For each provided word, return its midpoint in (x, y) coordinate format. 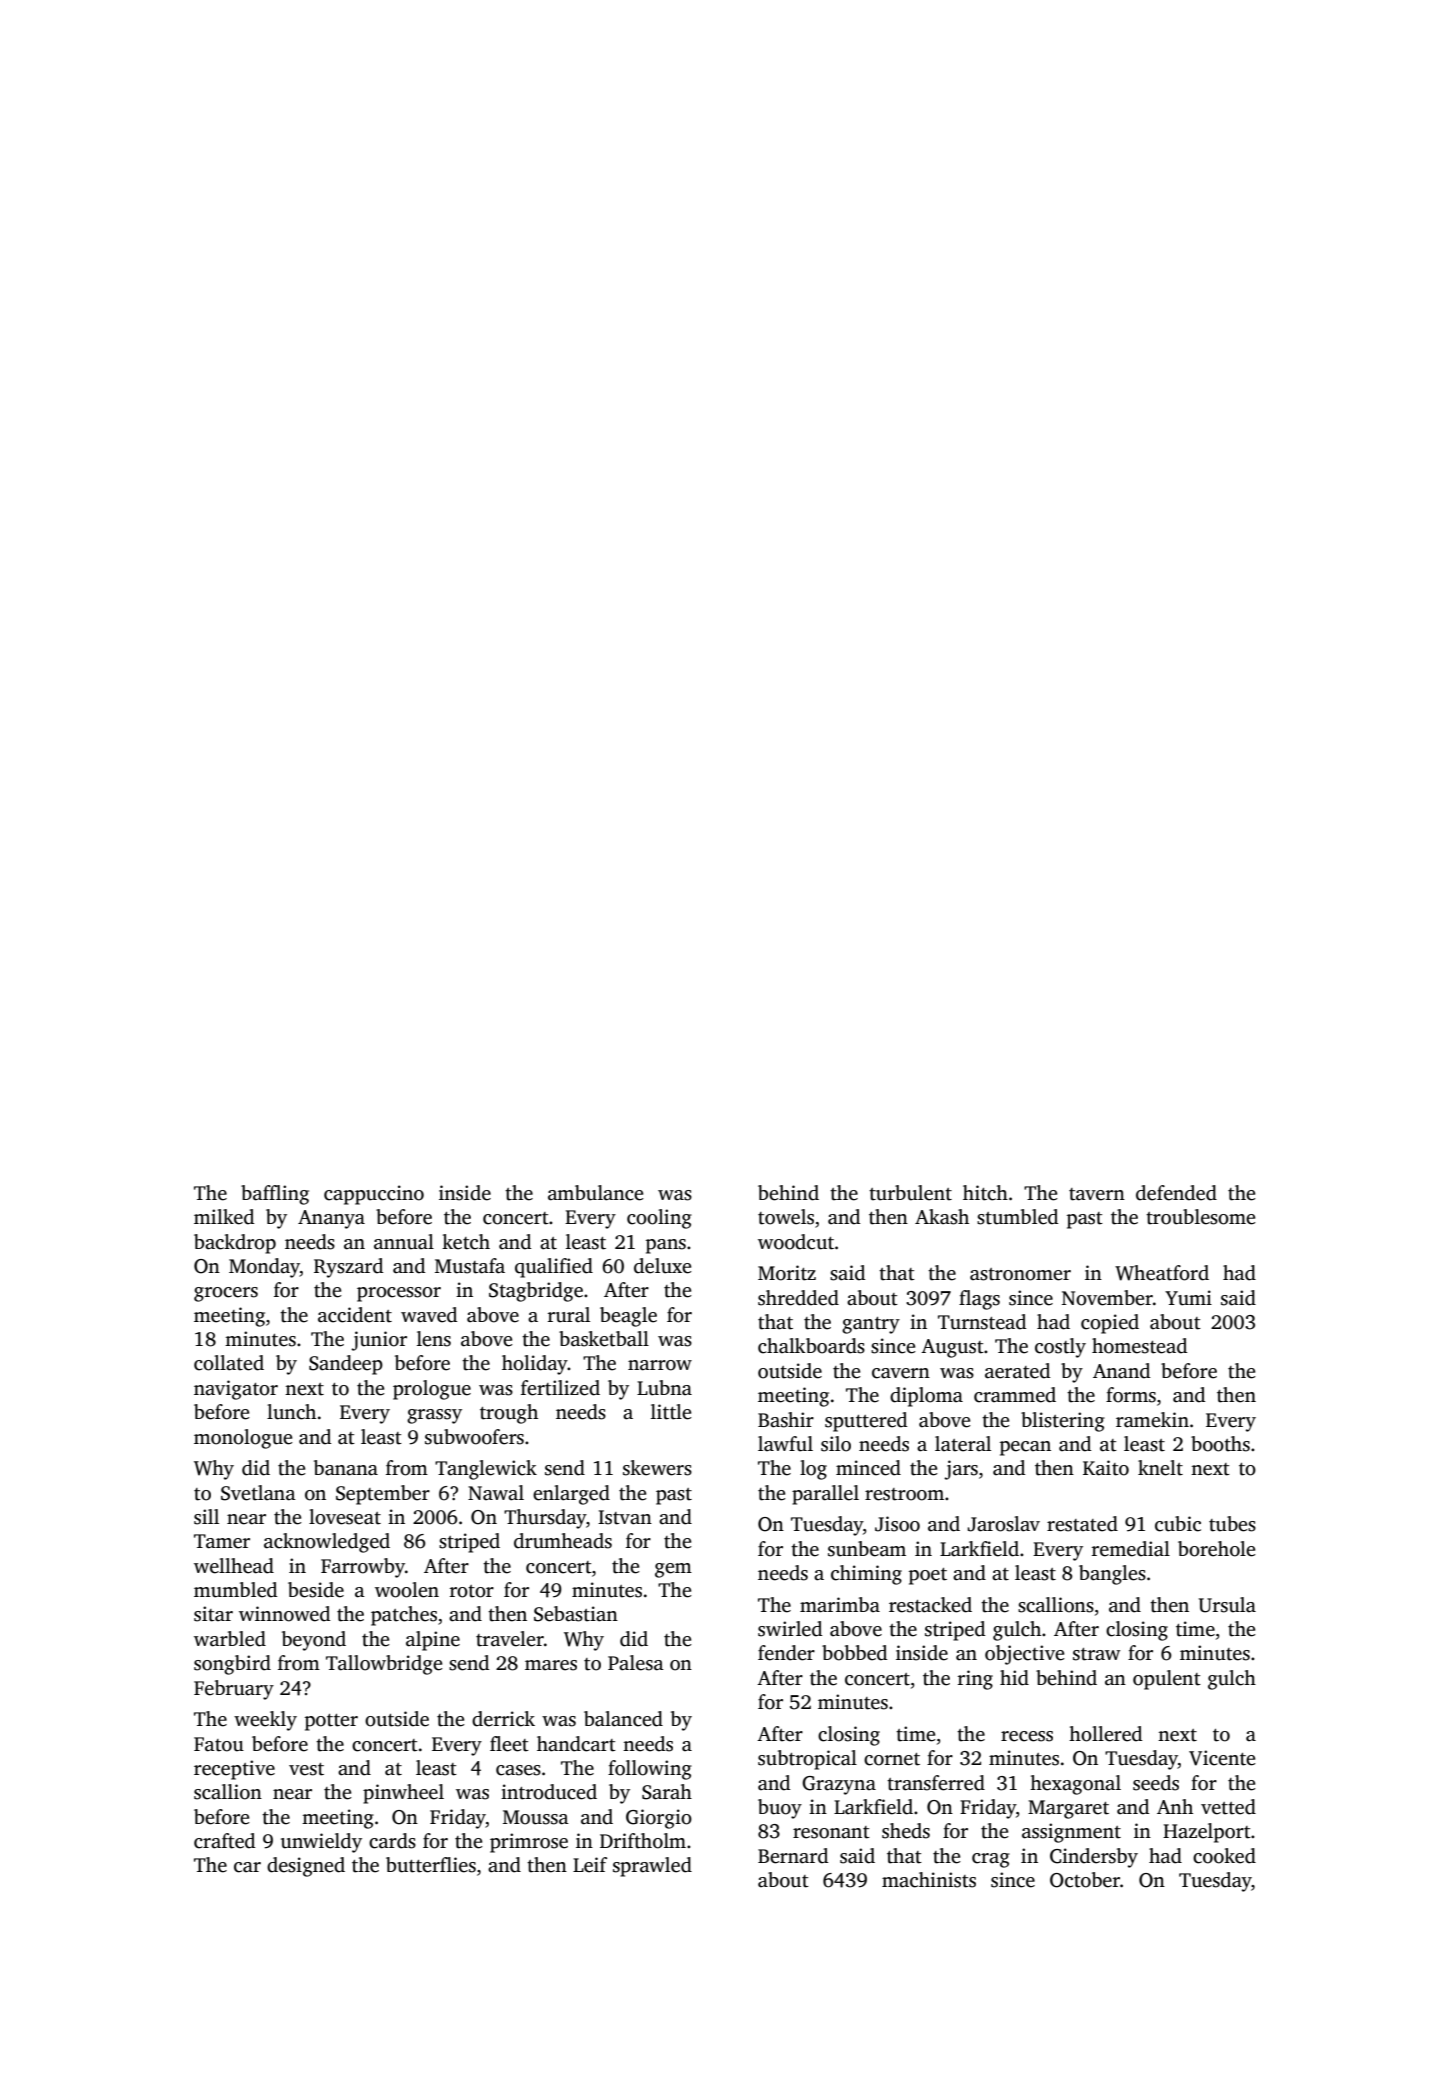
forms (1131, 1395)
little (671, 1412)
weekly (265, 1721)
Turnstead (982, 1322)
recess (1027, 1736)
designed (306, 1867)
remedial (1131, 1549)
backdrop (235, 1244)
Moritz (787, 1273)
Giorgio (659, 1819)
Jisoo (897, 1524)
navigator (236, 1390)
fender (786, 1653)
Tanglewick (486, 1470)
